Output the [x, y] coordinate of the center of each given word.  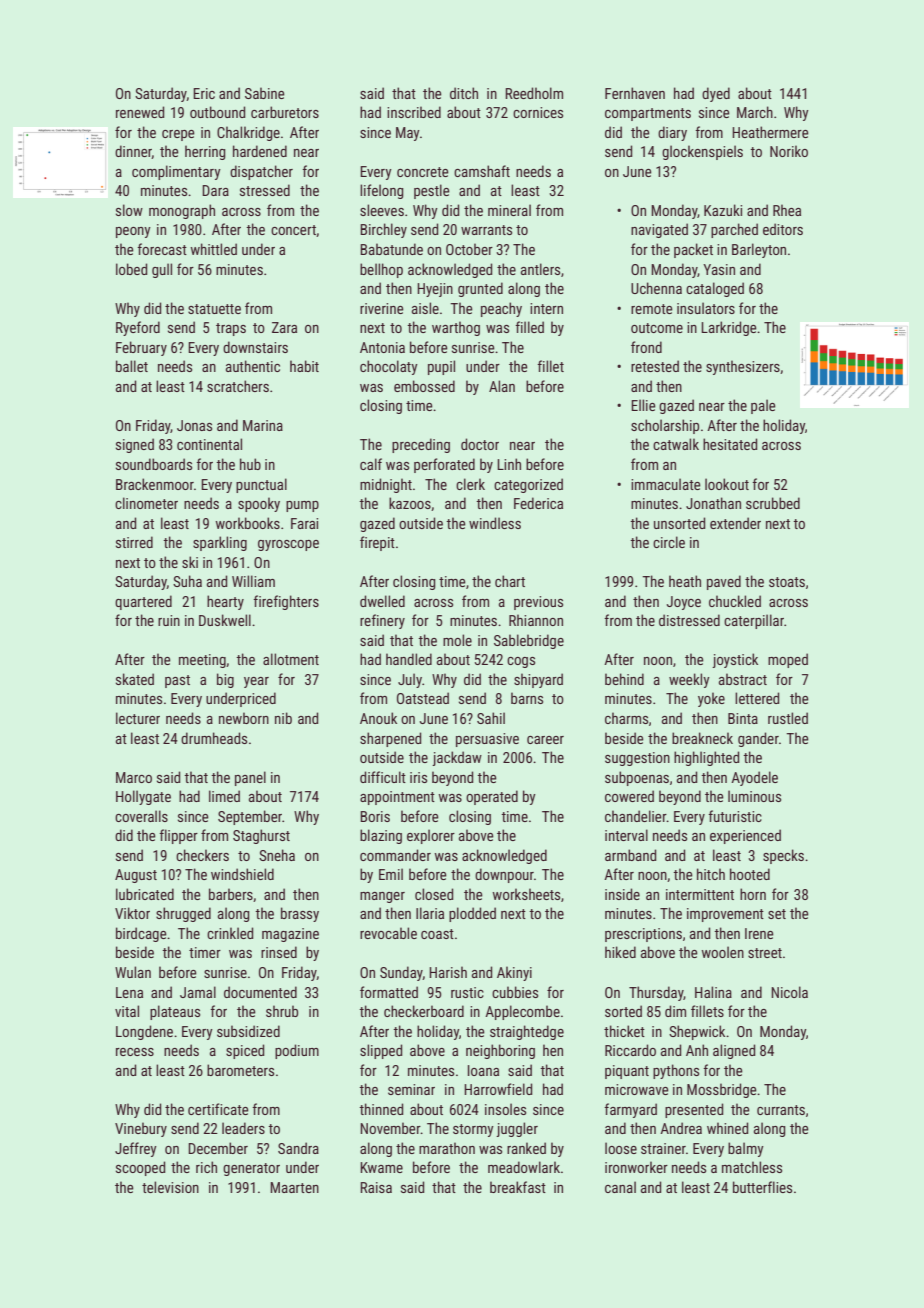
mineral [509, 210]
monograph [182, 211]
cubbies [515, 992]
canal [620, 1187]
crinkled [230, 933]
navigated [659, 230]
